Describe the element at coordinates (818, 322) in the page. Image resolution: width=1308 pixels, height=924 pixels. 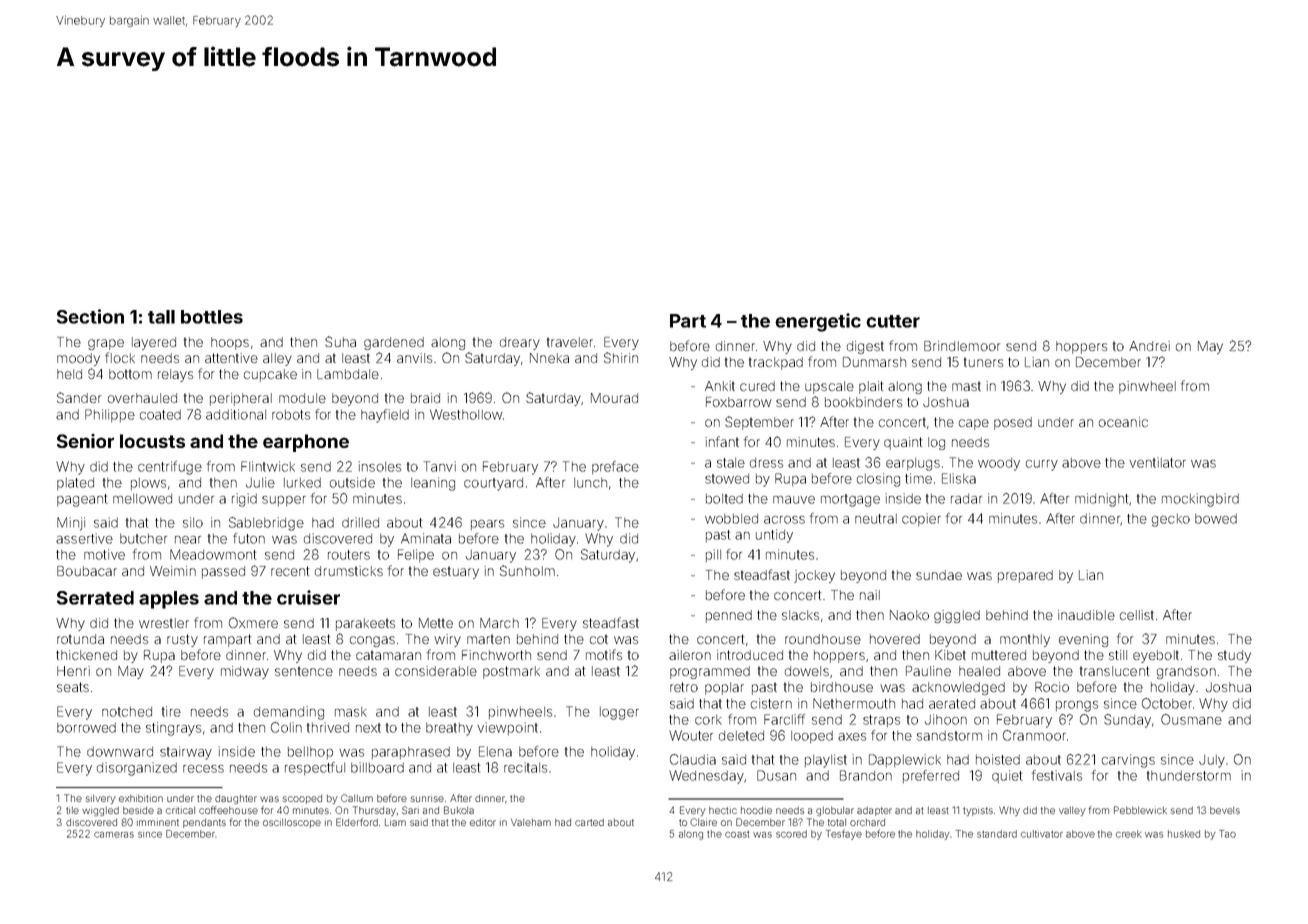
I see `energetic` at that location.
